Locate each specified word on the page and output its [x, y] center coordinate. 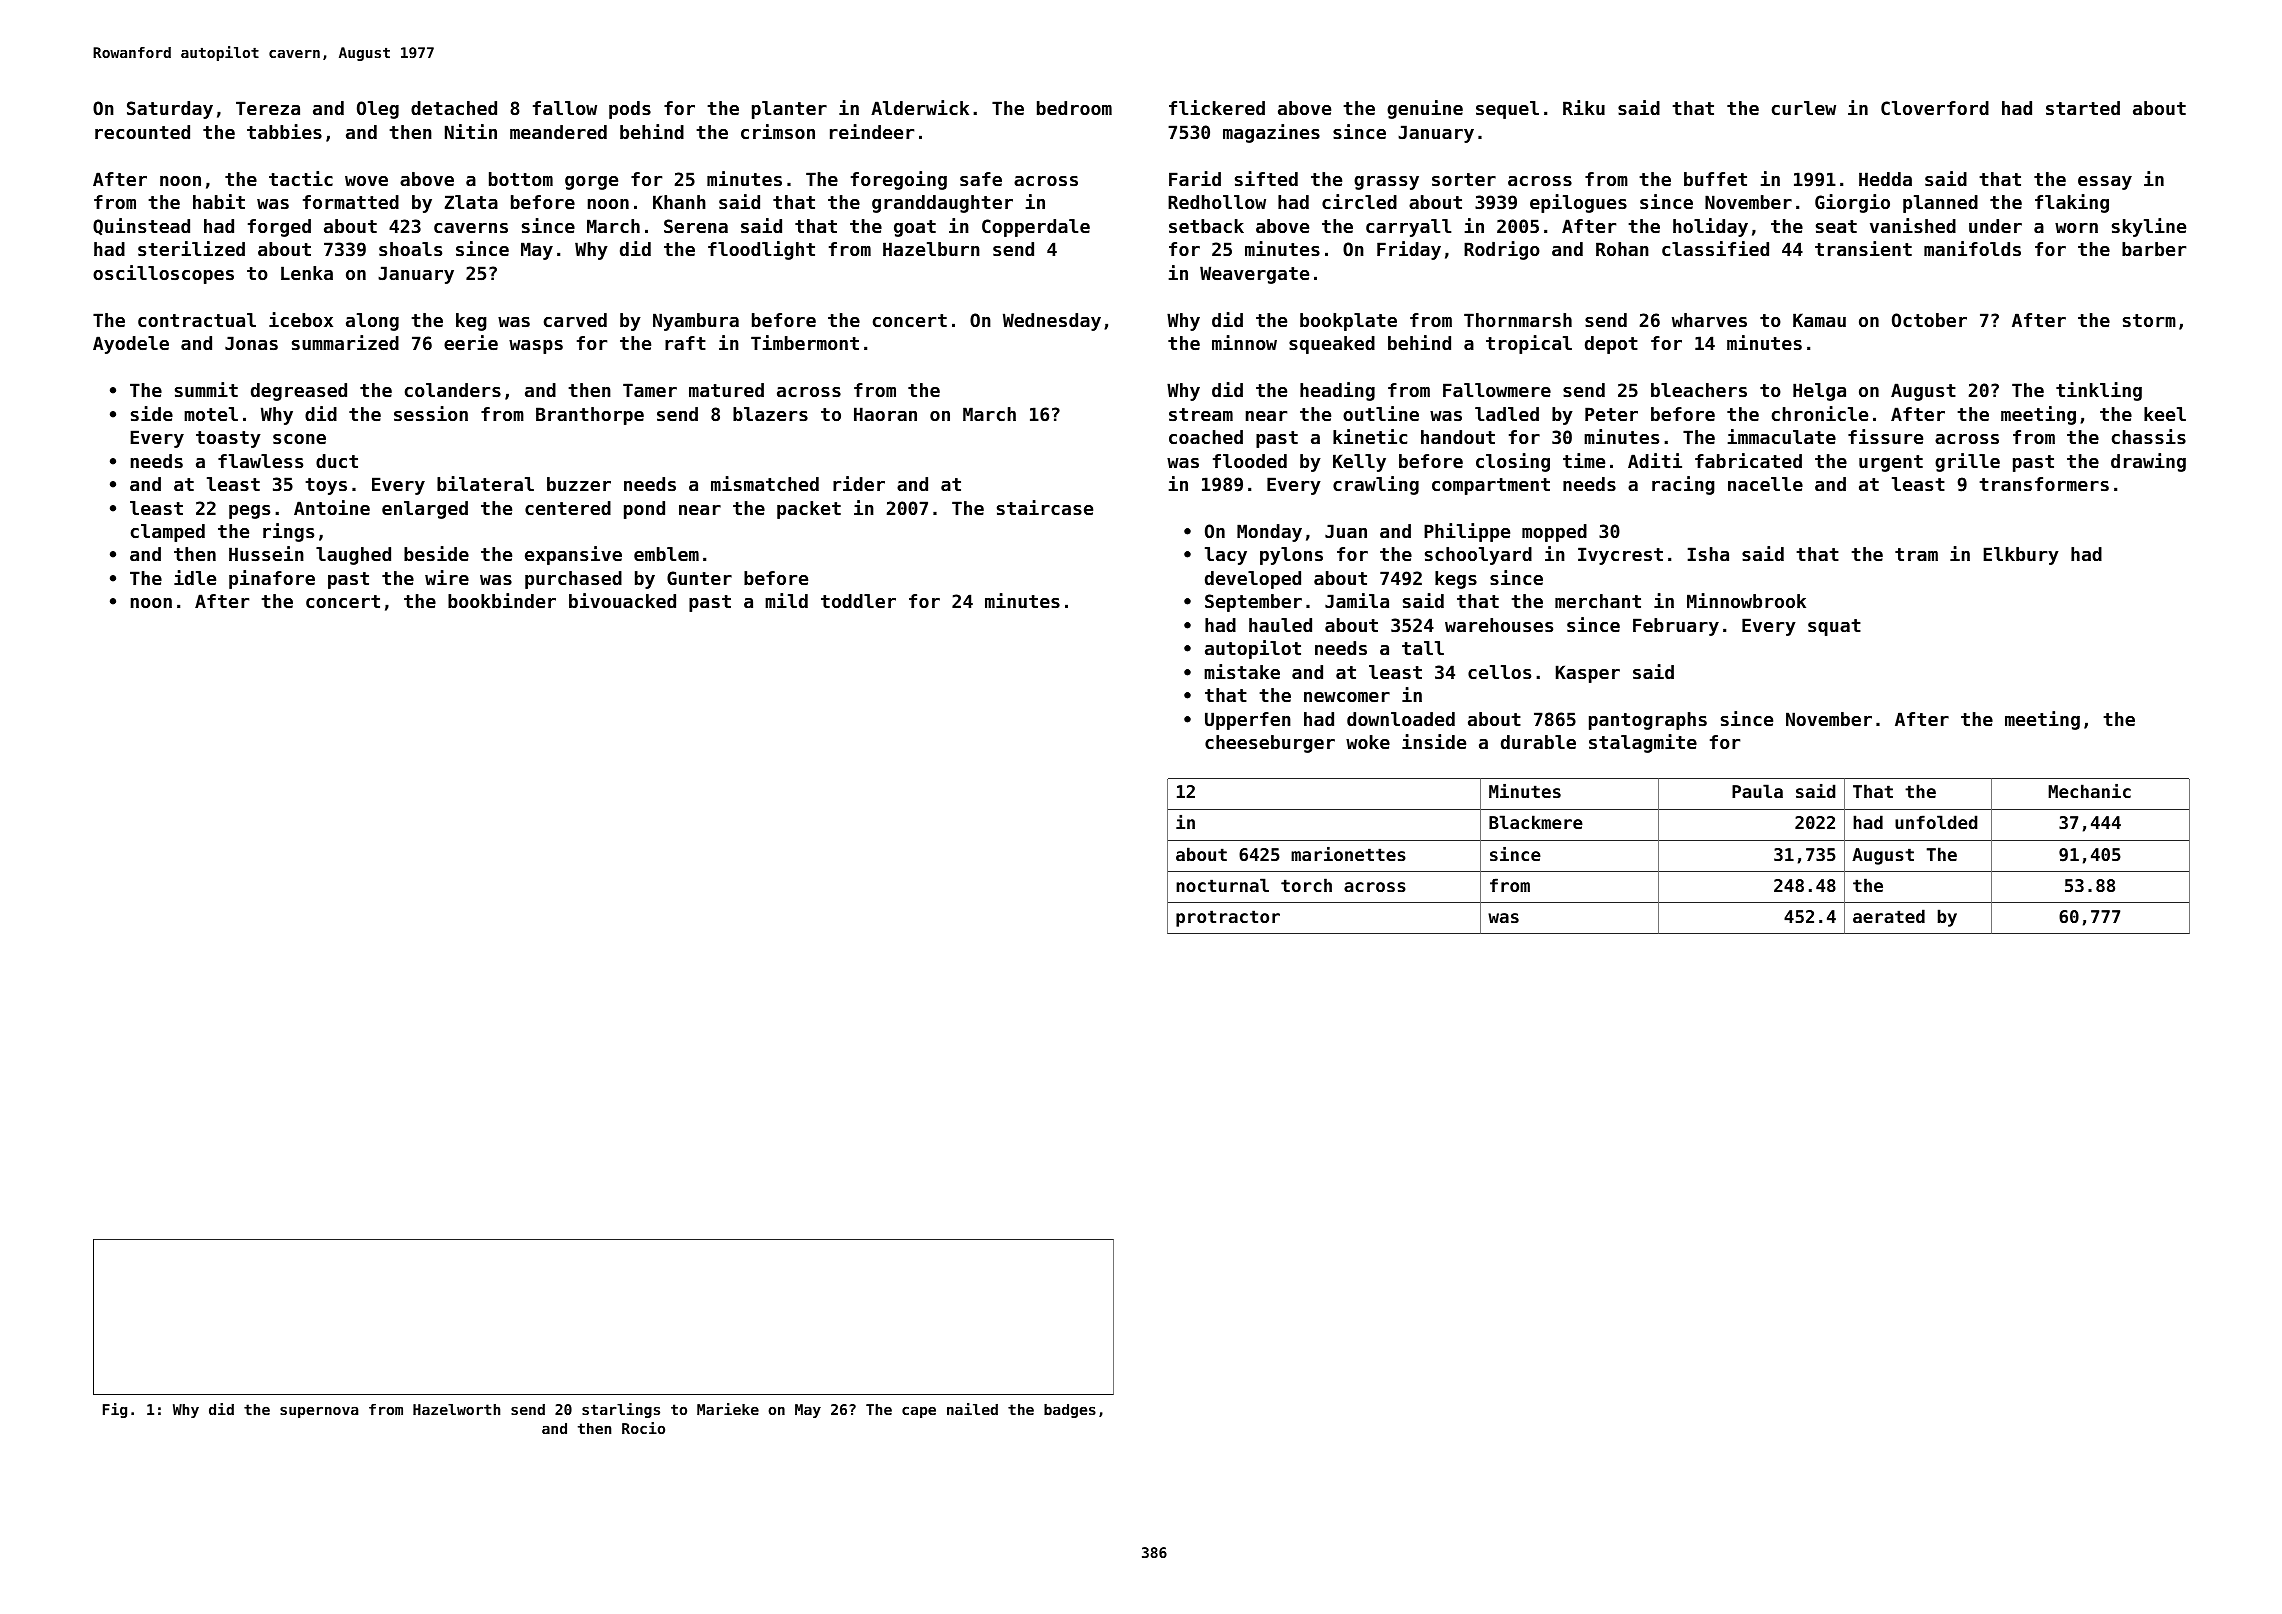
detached [454, 108]
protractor [1228, 918]
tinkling [2099, 391]
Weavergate [1254, 275]
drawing [2148, 462]
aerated [1889, 916]
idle [195, 577]
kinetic [1370, 436]
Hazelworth [456, 1409]
